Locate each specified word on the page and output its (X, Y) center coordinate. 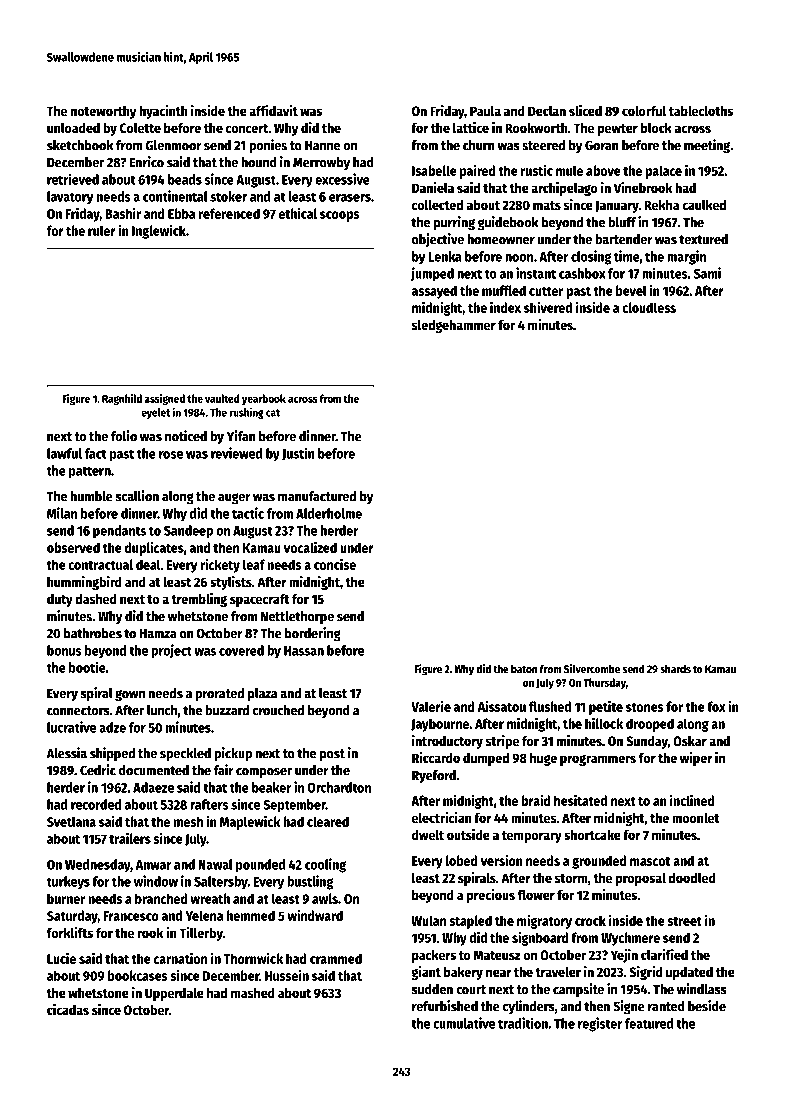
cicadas (68, 1009)
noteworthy (103, 112)
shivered (548, 307)
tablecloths (701, 110)
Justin (298, 454)
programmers (598, 760)
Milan (62, 513)
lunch (162, 710)
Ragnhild (122, 399)
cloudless (649, 307)
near (499, 973)
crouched (278, 710)
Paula (485, 111)
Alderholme (329, 513)
